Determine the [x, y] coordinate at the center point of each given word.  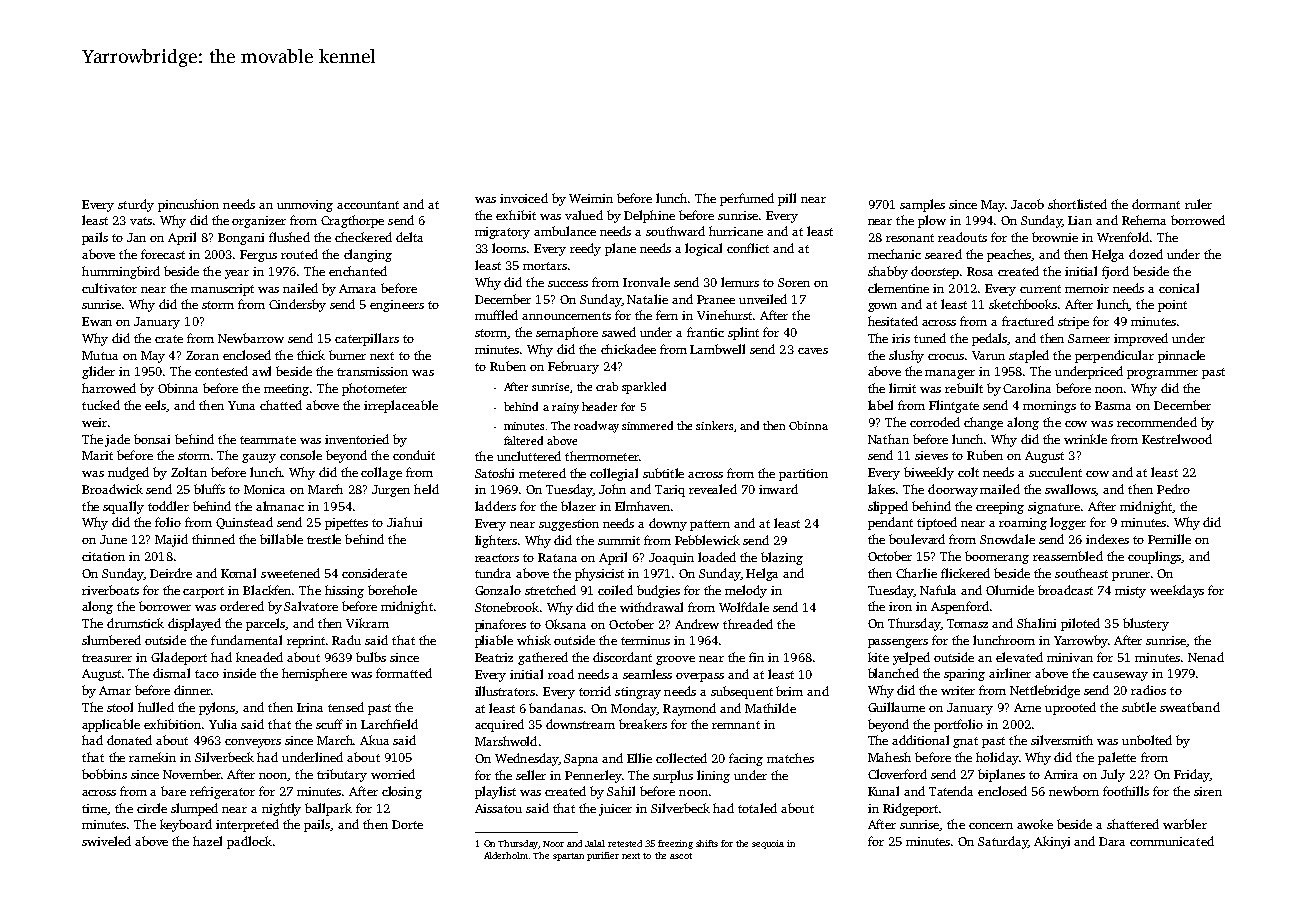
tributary [342, 775]
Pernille [1169, 539]
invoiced [524, 198]
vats [141, 221]
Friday [1192, 775]
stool [120, 707]
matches [790, 758]
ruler [1198, 204]
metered [542, 473]
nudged [128, 473]
